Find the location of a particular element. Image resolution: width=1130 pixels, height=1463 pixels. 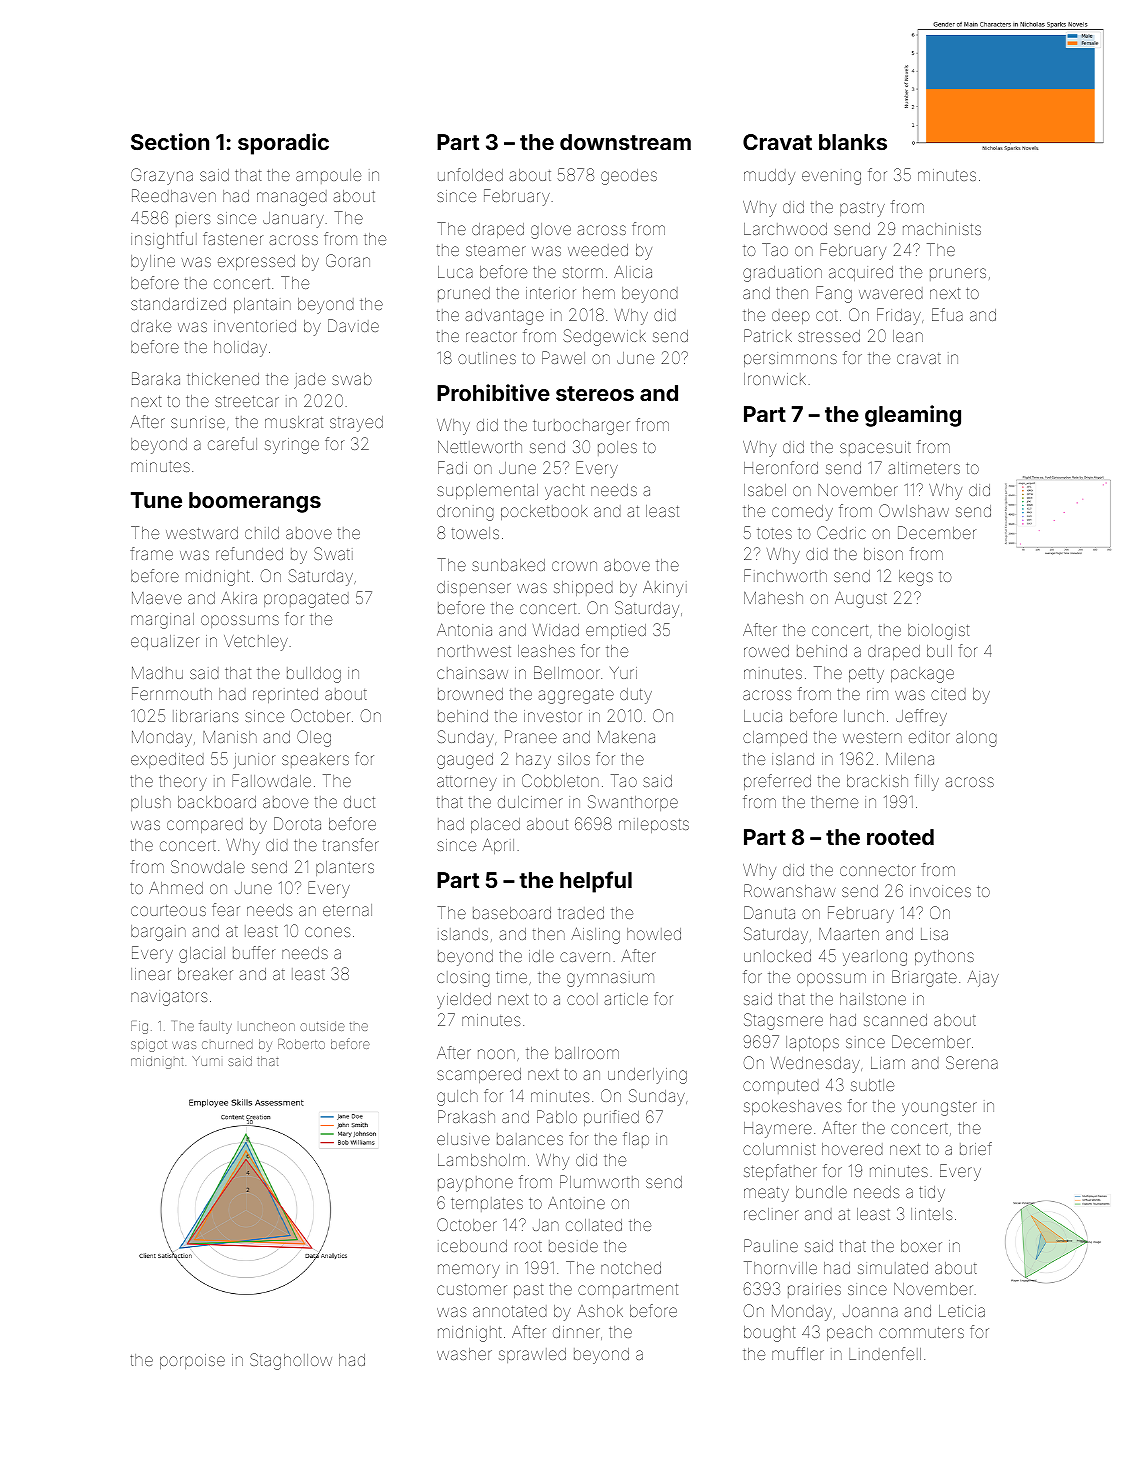

machinists is located at coordinates (942, 229).
